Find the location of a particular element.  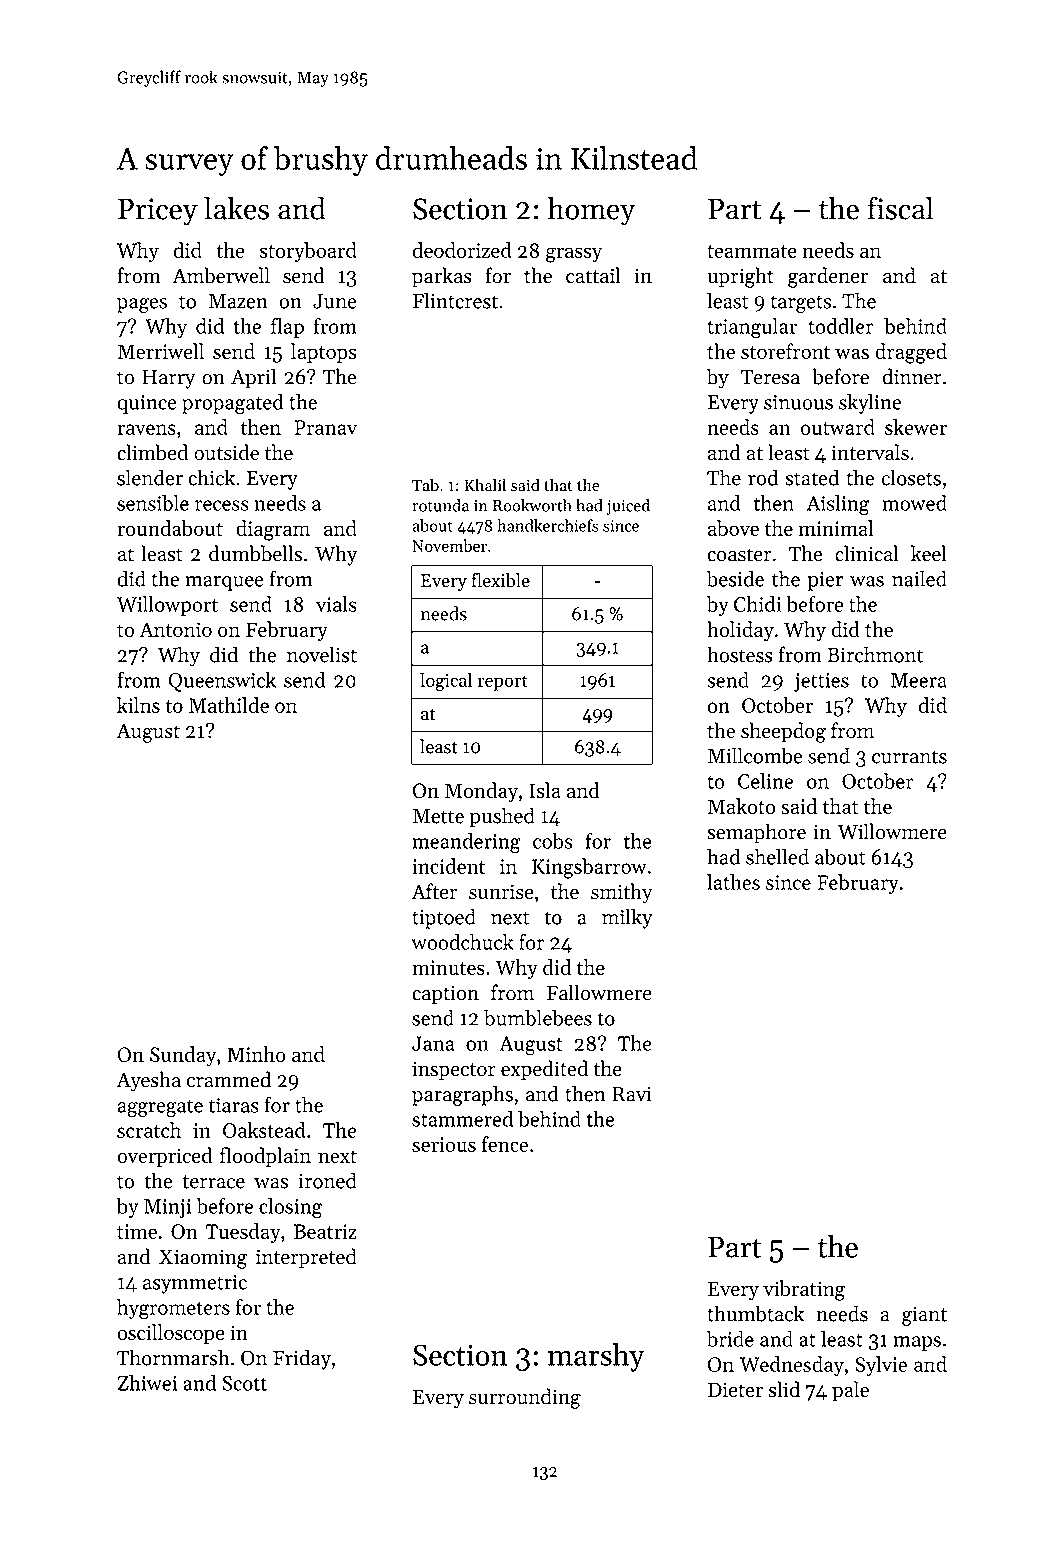

cobs is located at coordinates (553, 841).
